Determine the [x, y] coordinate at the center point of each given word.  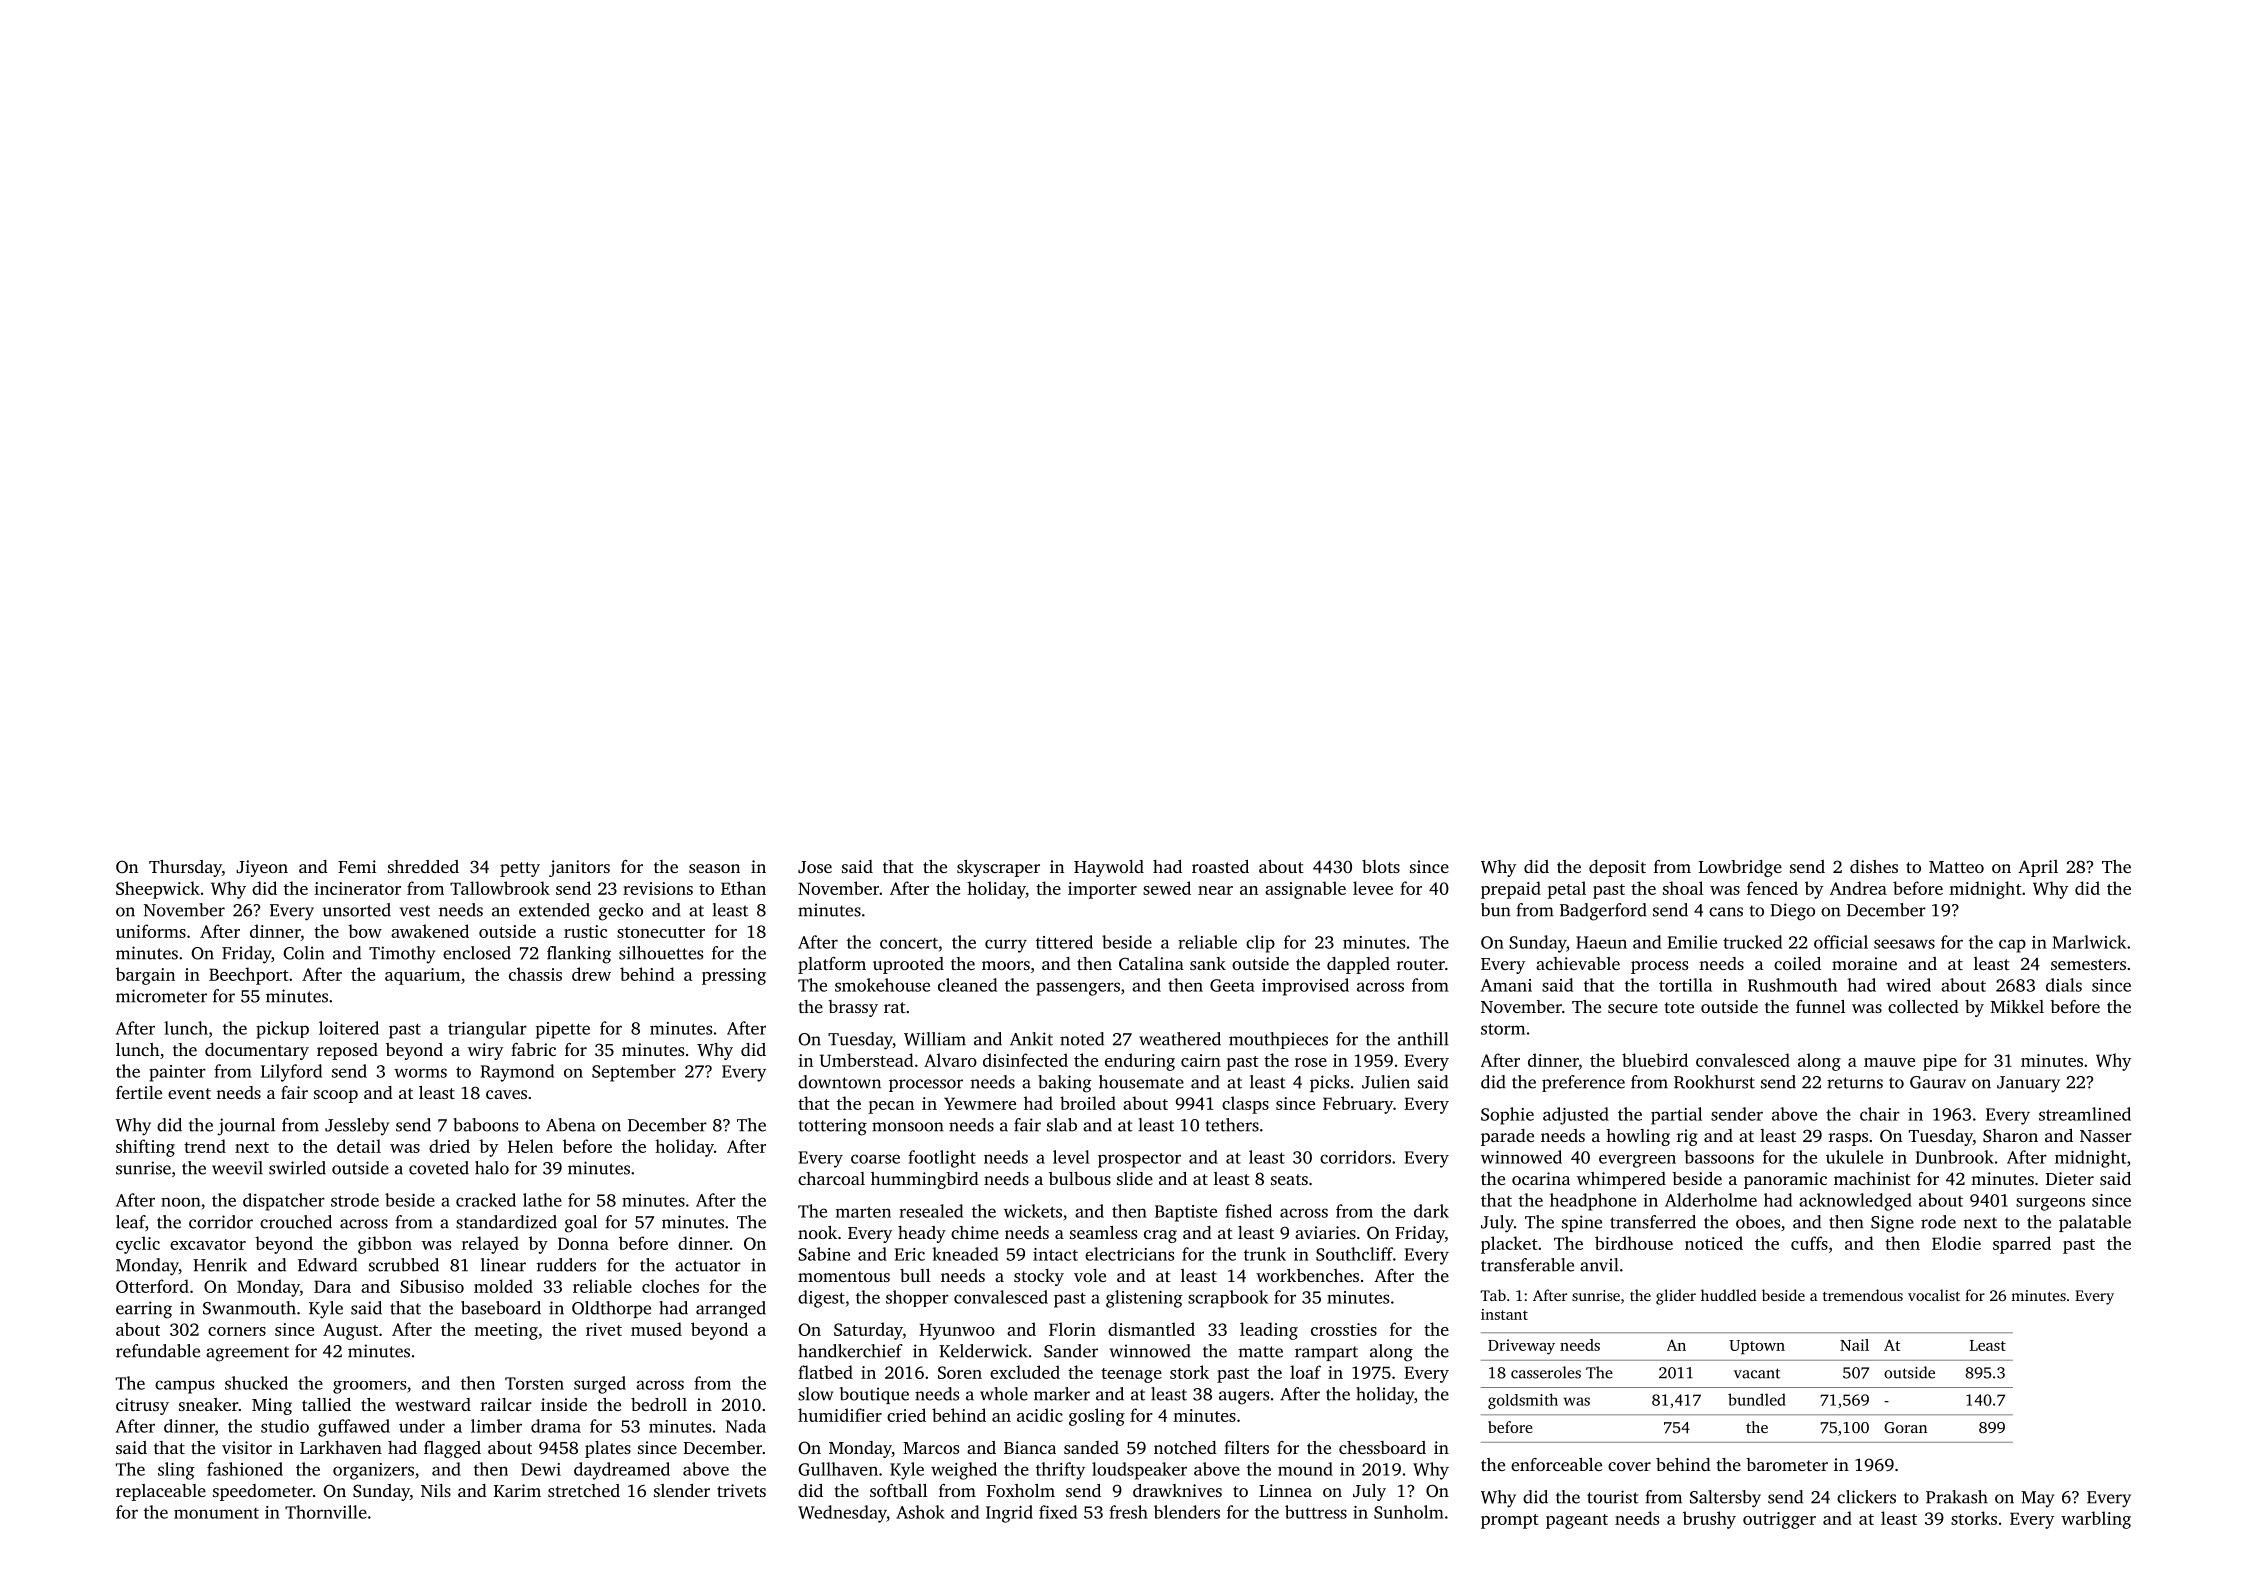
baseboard [501, 1308]
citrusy [142, 1406]
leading [1269, 1331]
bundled [1757, 1399]
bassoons [1719, 1157]
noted [1082, 1039]
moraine [1864, 963]
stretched [584, 1490]
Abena [571, 1125]
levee [1373, 888]
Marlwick [2089, 942]
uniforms [151, 931]
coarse [875, 1159]
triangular [487, 1030]
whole [1004, 1394]
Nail [1854, 1345]
